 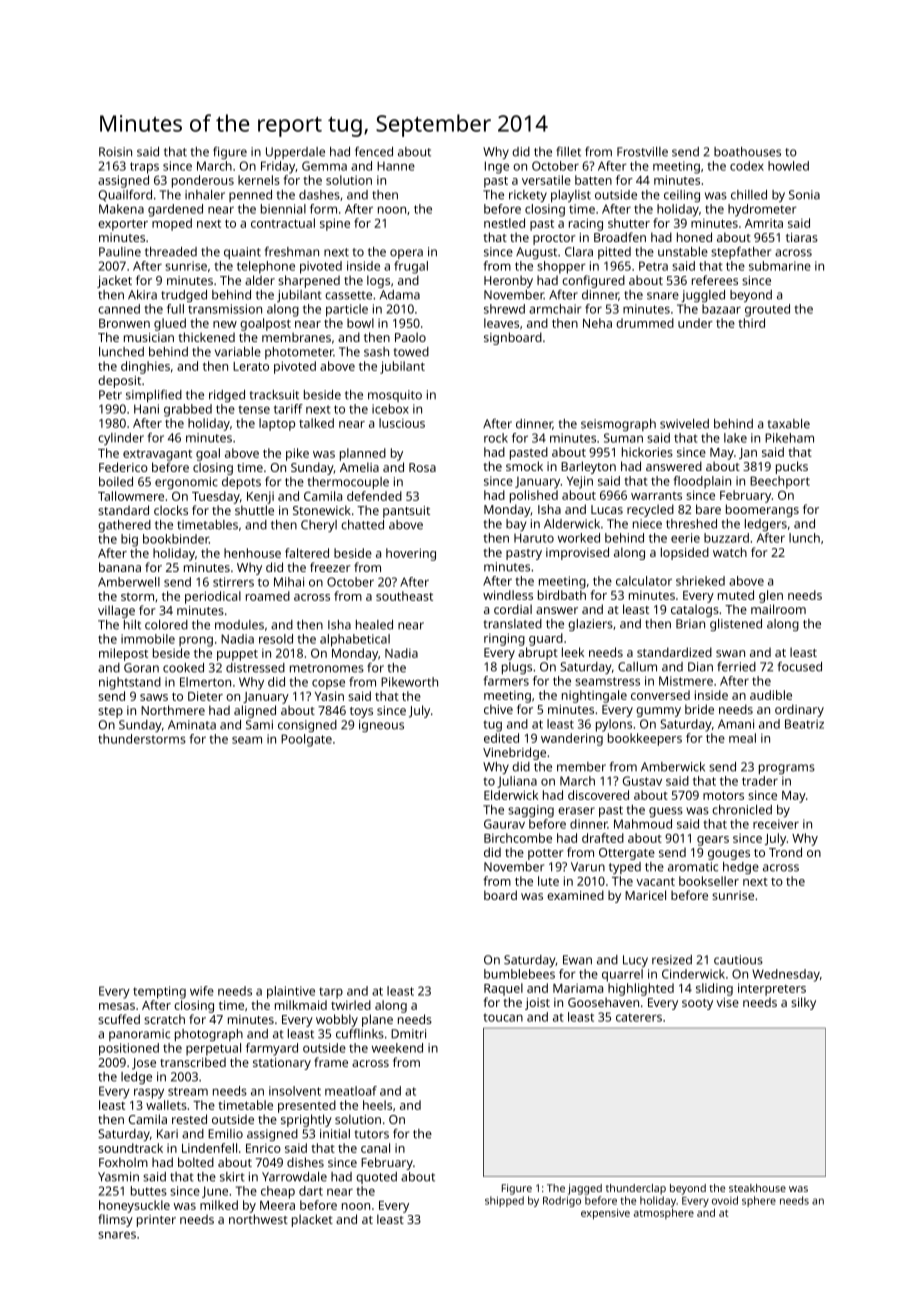 I want to click on aromatic, so click(x=693, y=867).
